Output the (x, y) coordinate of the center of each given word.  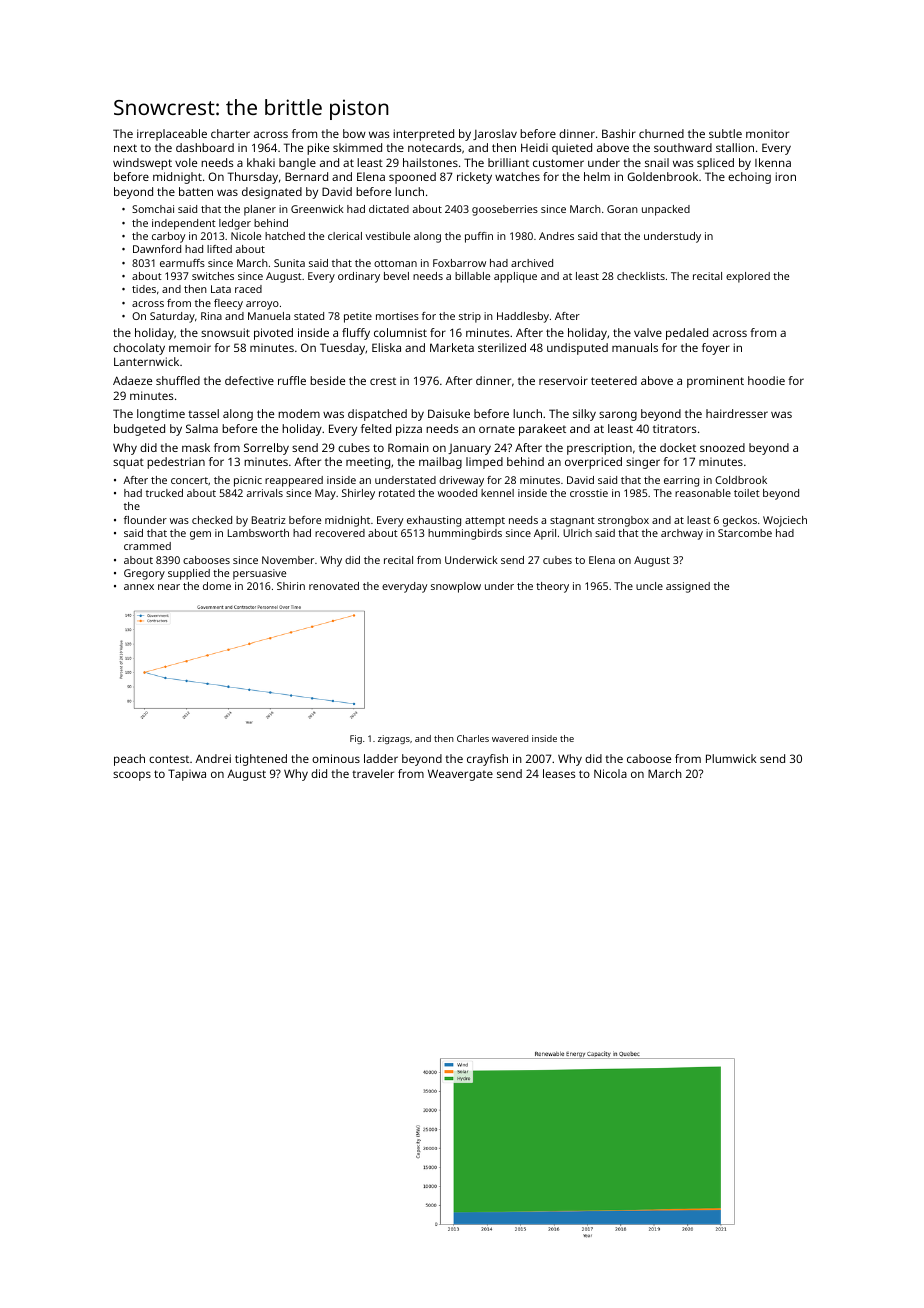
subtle (725, 133)
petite (358, 317)
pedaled (687, 334)
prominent (715, 382)
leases (559, 773)
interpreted (423, 135)
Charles (473, 738)
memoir (190, 348)
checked (212, 520)
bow (354, 133)
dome (217, 586)
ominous (336, 758)
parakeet (542, 430)
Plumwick (731, 758)
